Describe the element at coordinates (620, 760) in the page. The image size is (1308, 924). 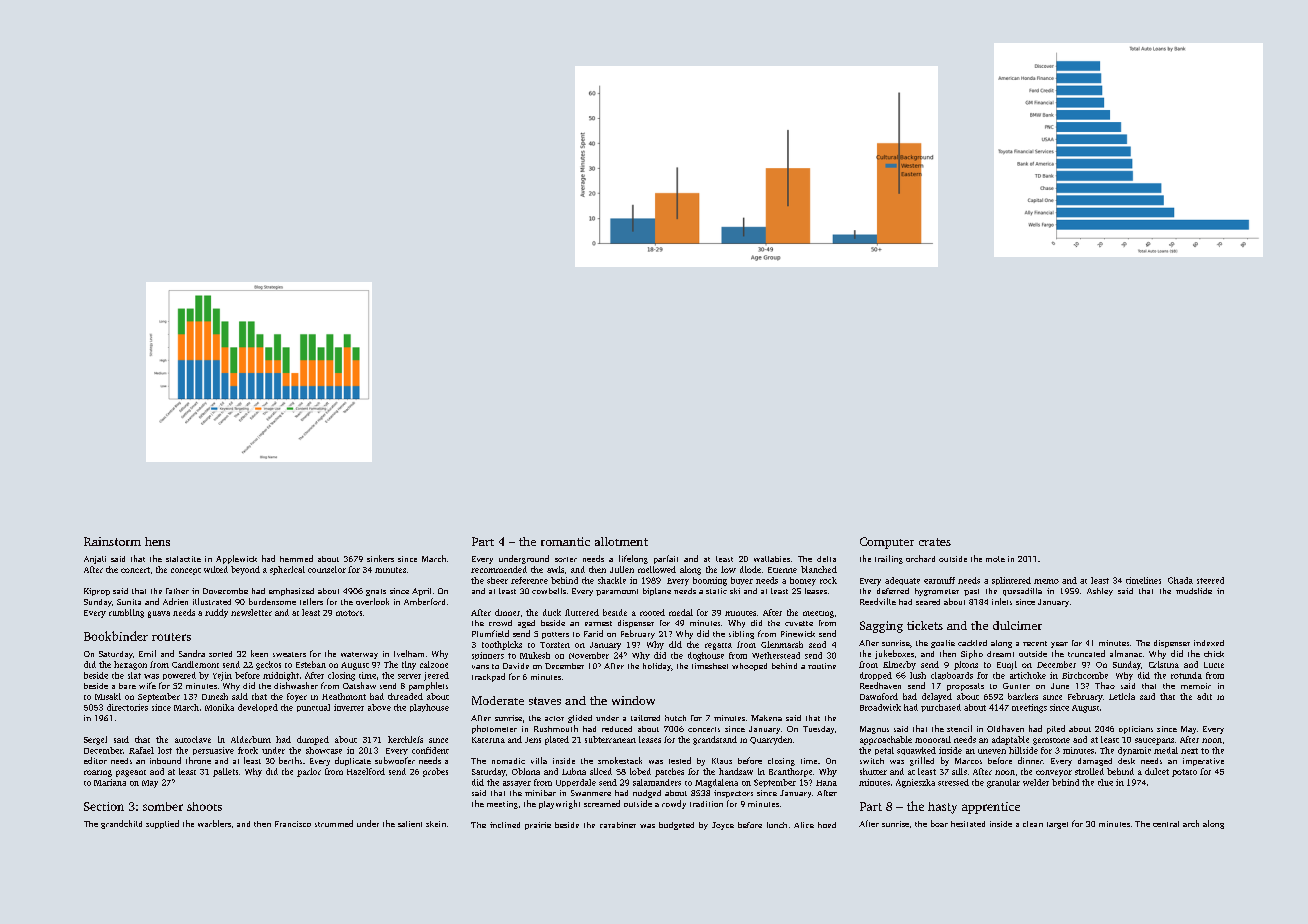
I see `smokestack` at that location.
